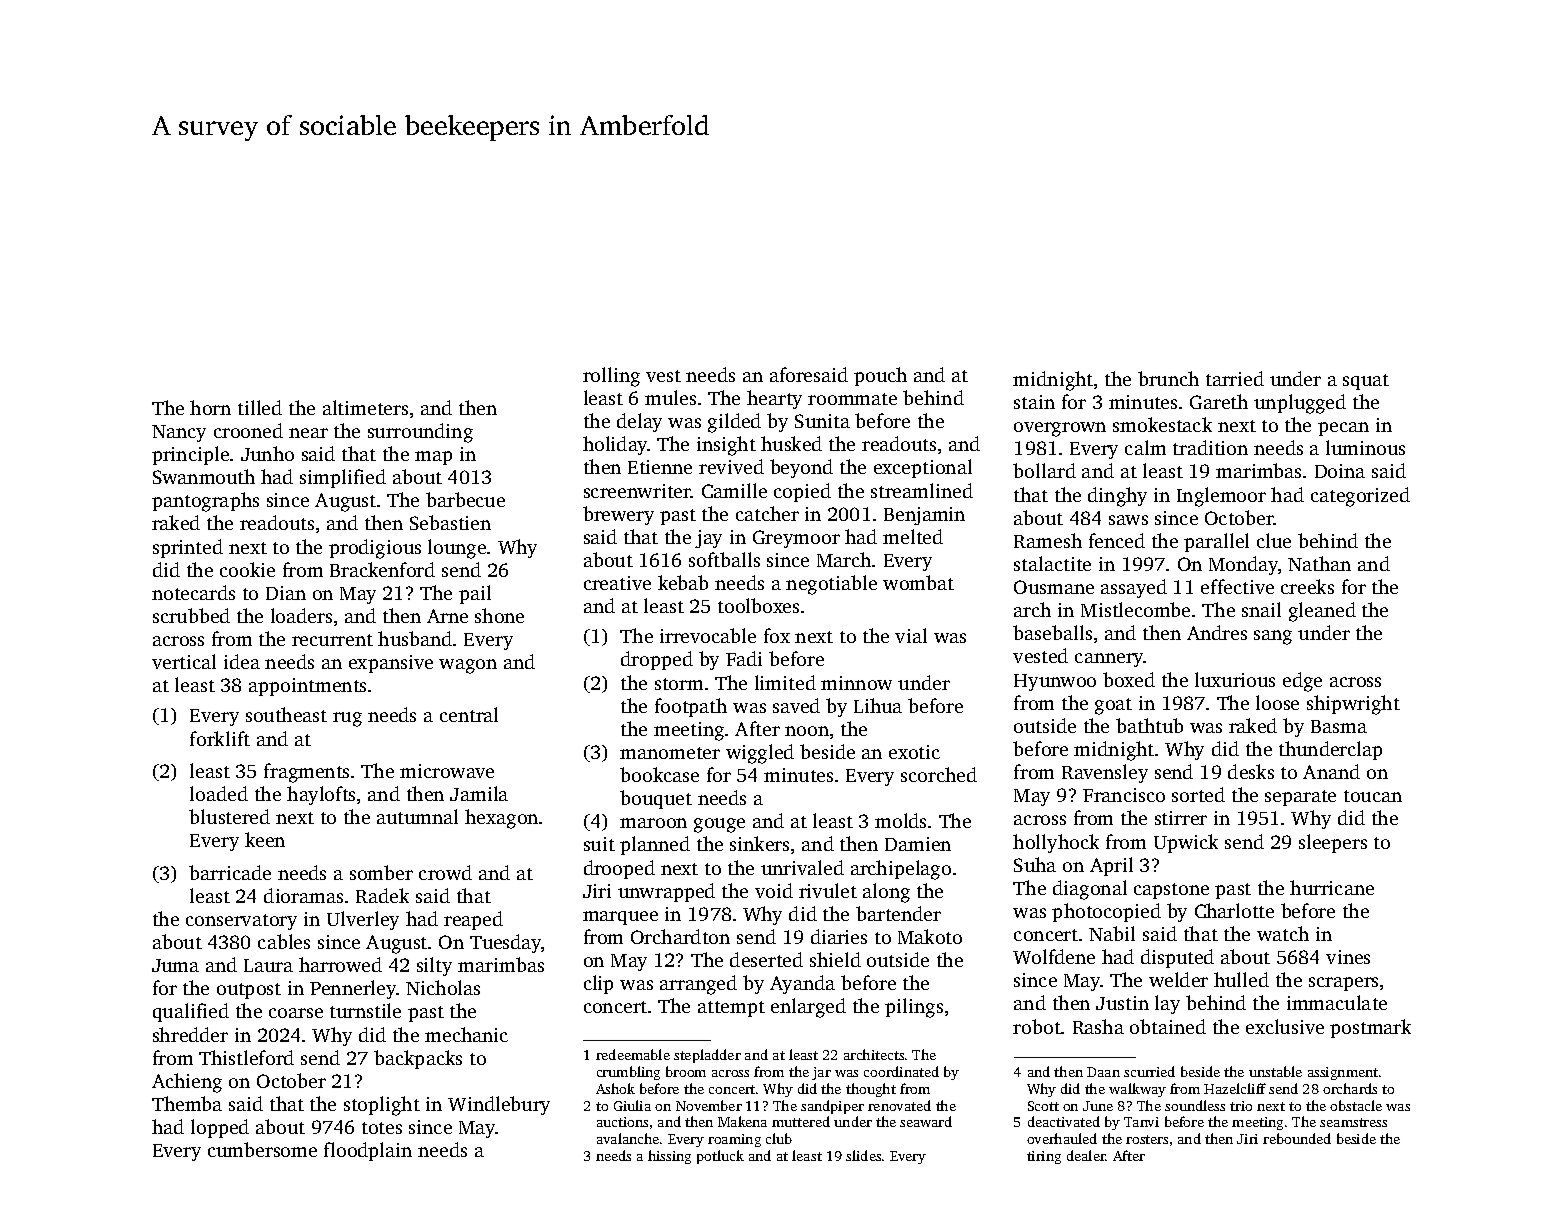 This page has width=1566, height=1210. Describe the element at coordinates (301, 615) in the page. I see `loaders` at that location.
